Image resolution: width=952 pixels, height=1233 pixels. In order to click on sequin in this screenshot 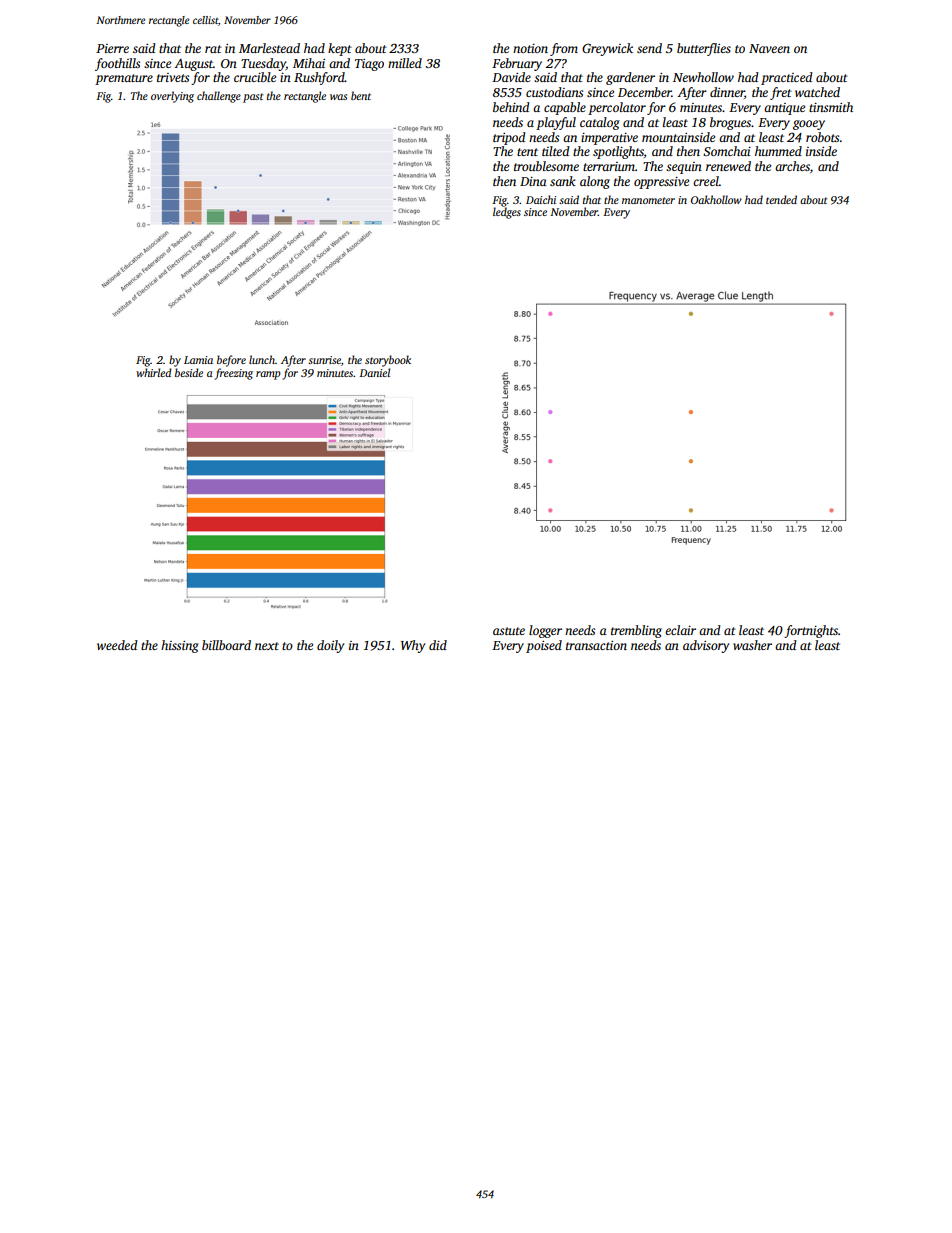, I will do `click(684, 168)`.
